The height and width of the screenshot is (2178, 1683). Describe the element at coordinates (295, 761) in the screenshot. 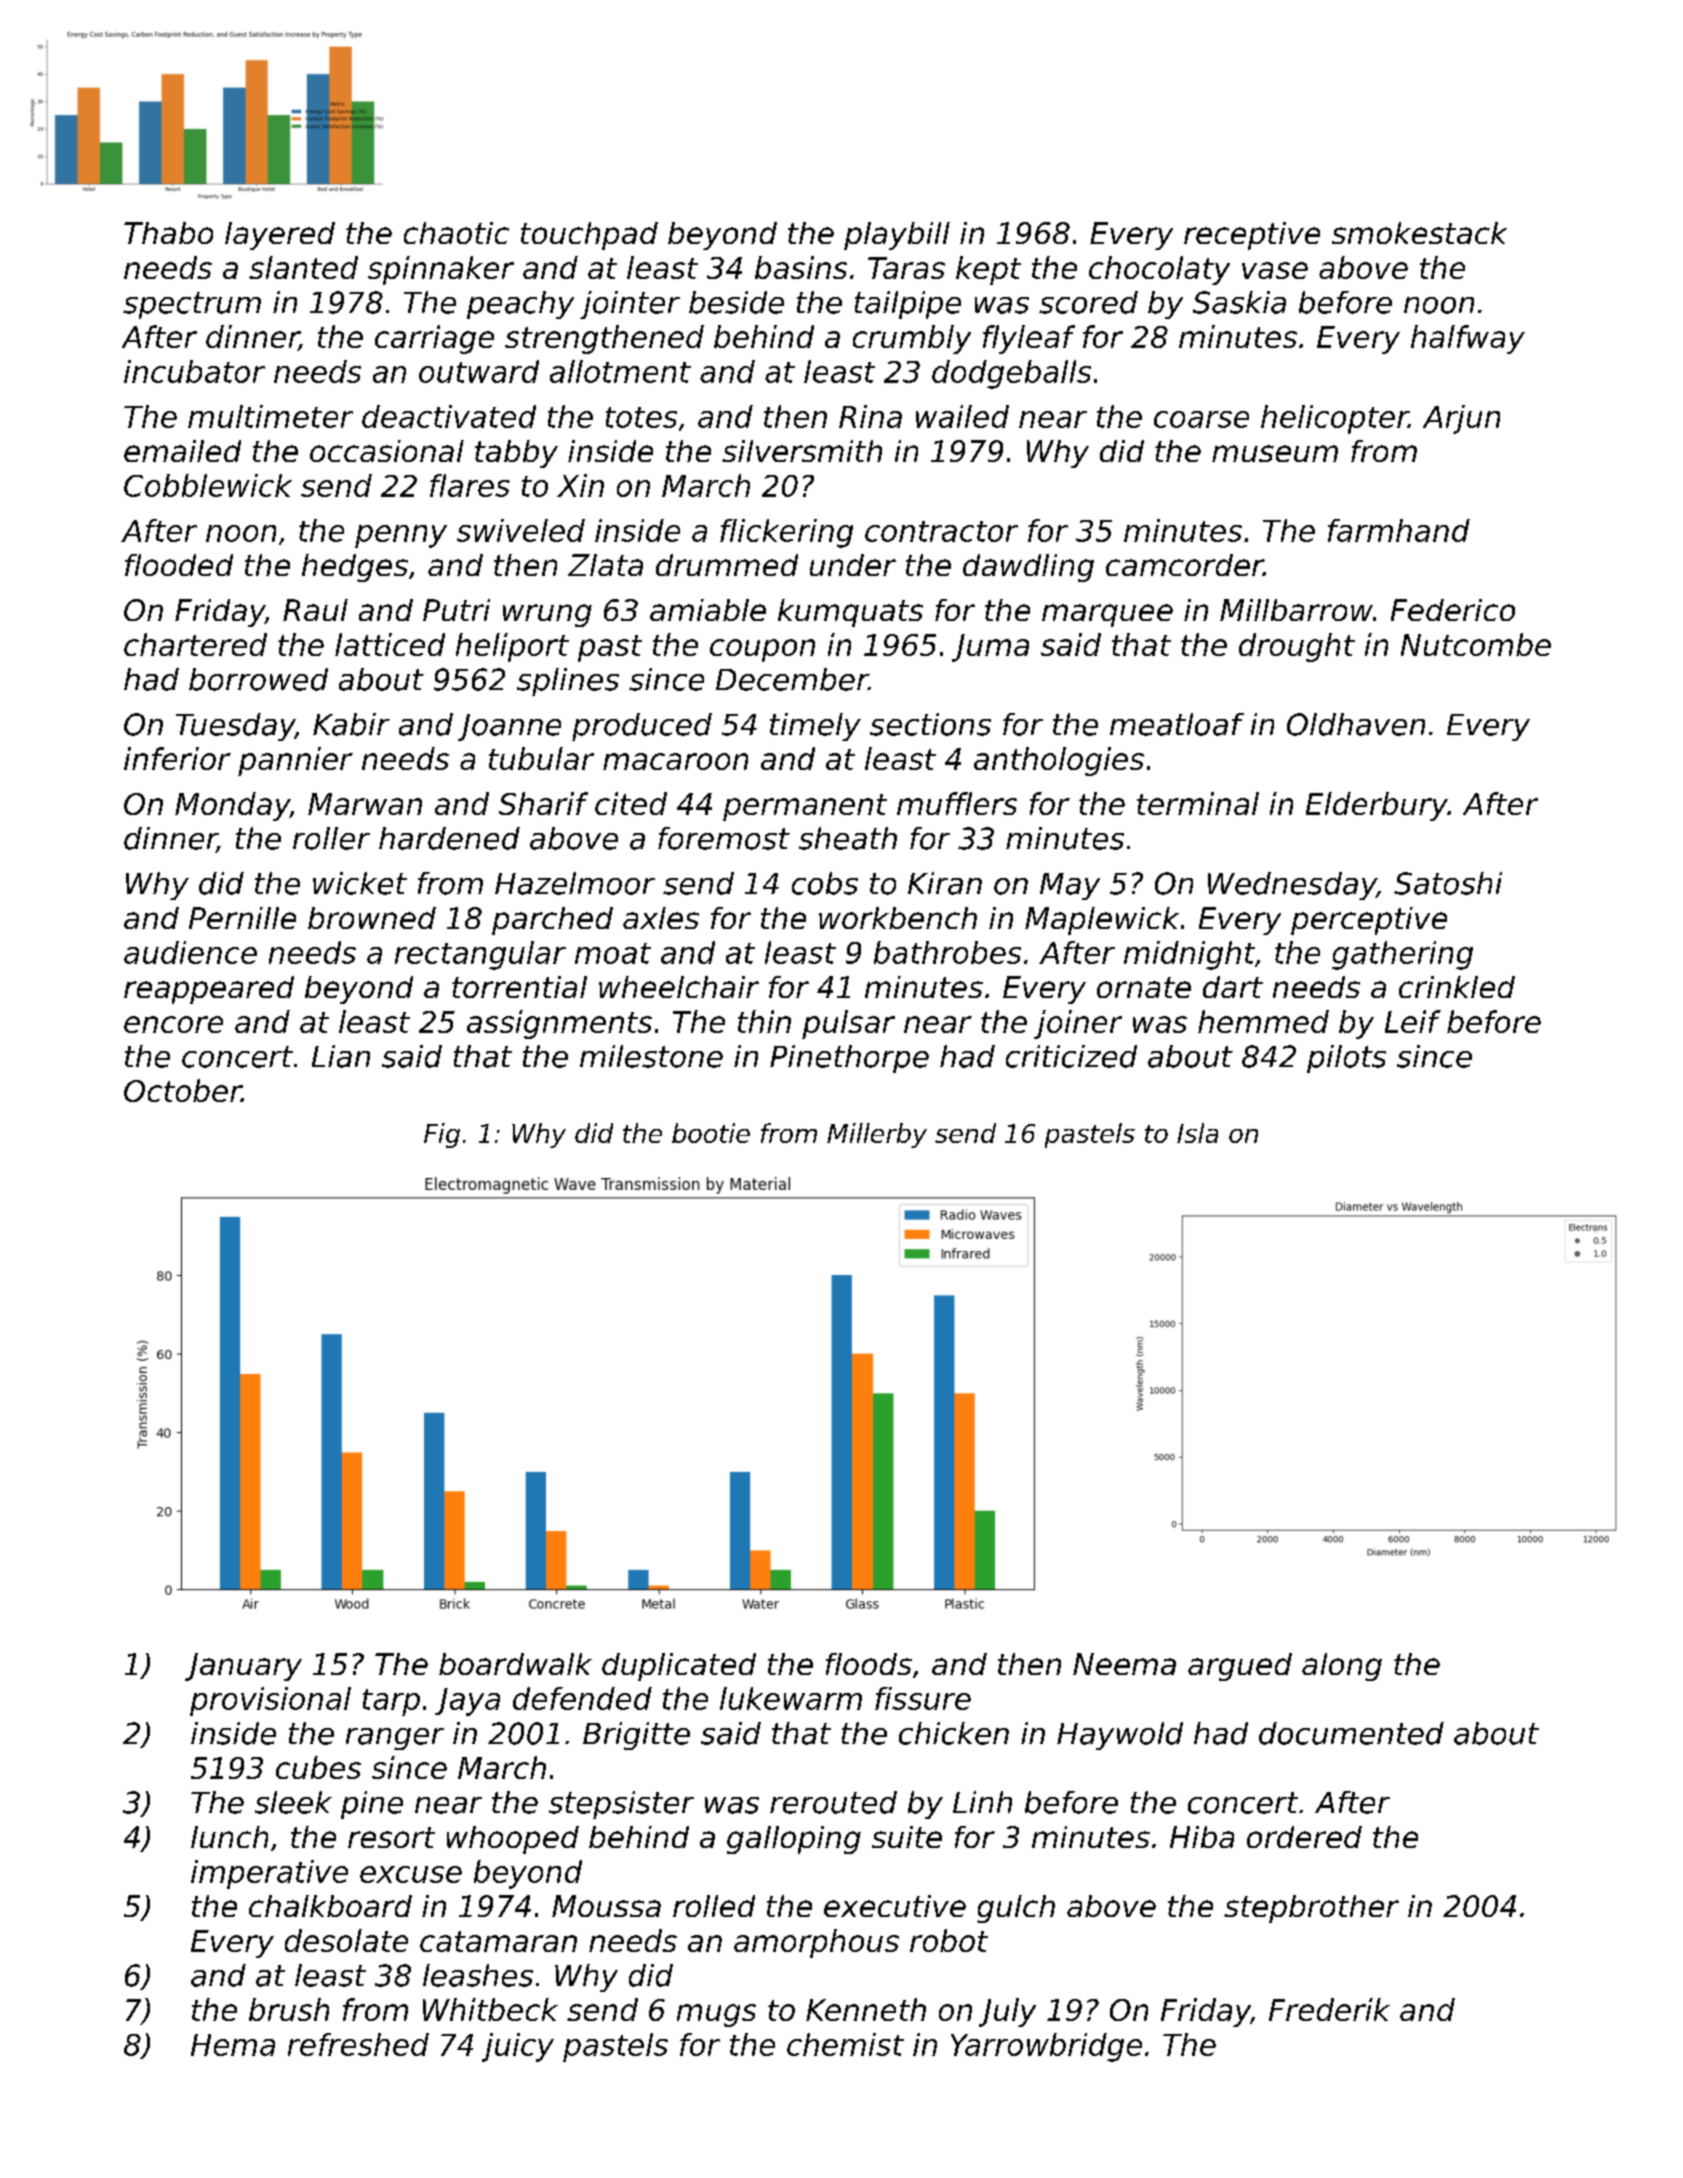

I see `pannier` at that location.
